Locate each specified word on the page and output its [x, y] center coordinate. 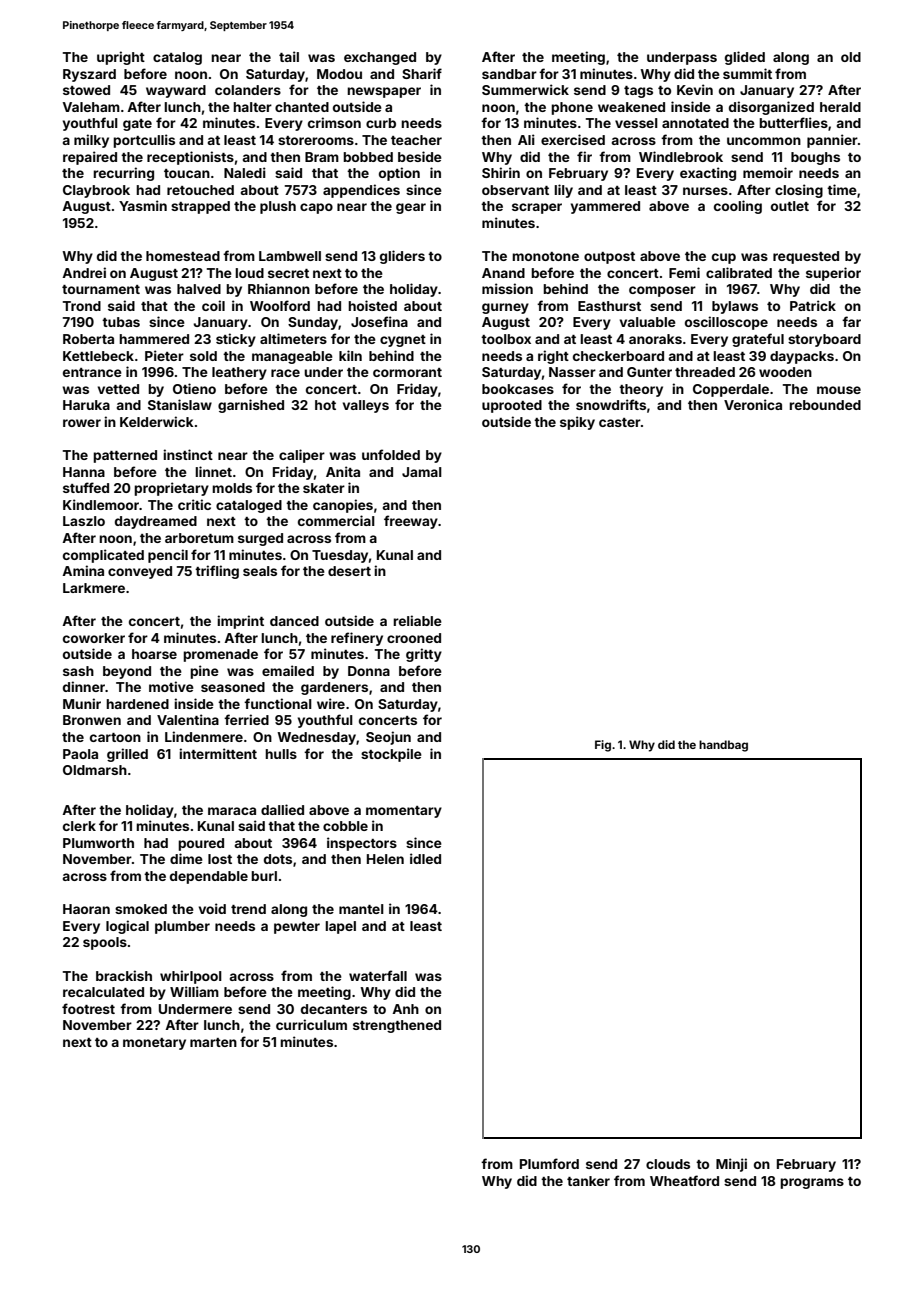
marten [213, 1042]
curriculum [311, 1024]
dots [278, 859]
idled [425, 858]
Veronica [753, 404]
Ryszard [89, 75]
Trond [82, 306]
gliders [402, 257]
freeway [411, 522]
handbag [723, 746]
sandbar [509, 74]
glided [745, 58]
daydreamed [156, 522]
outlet [790, 206]
